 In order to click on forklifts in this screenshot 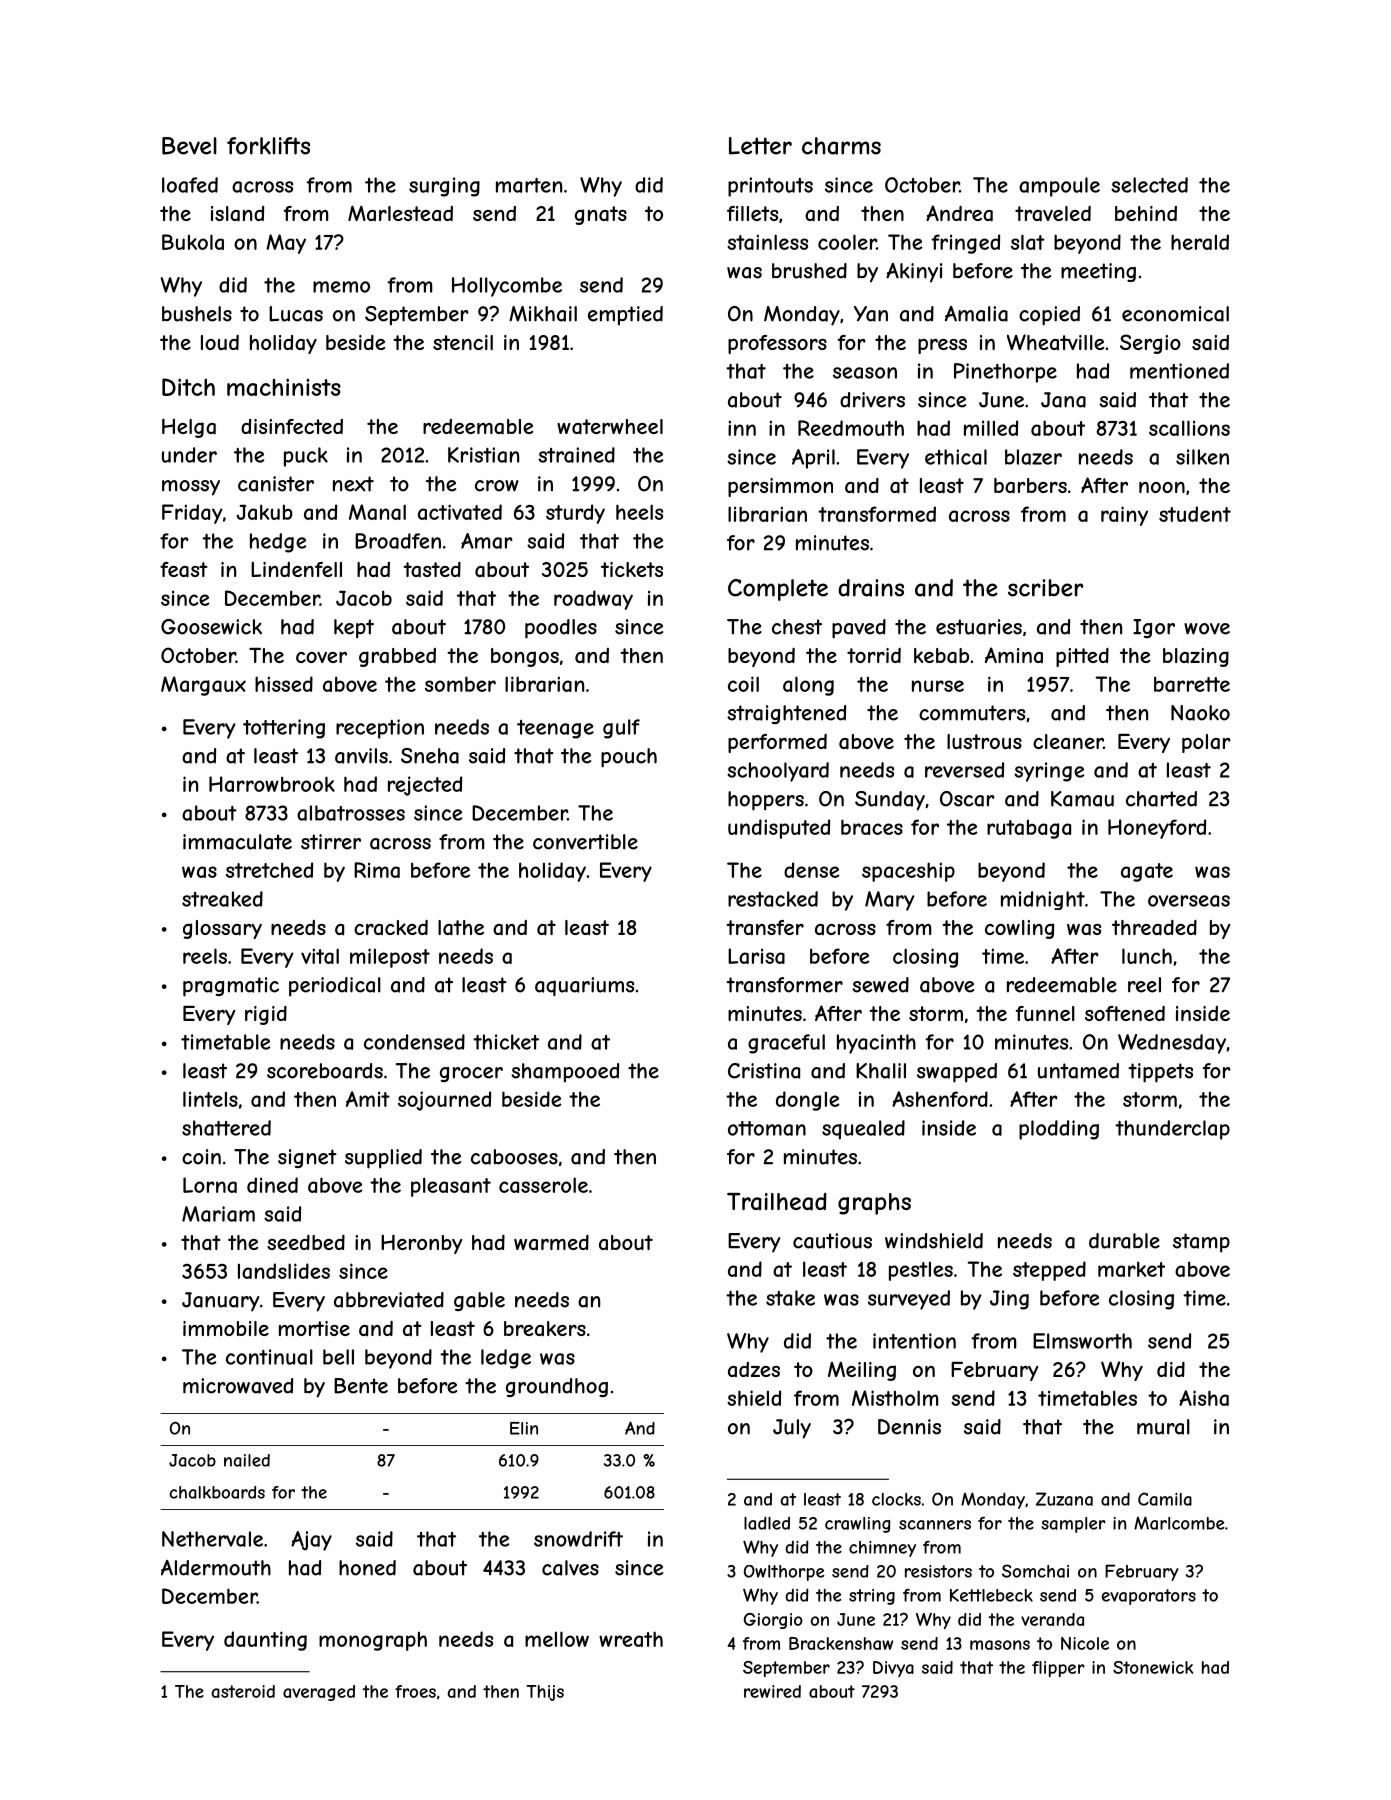, I will do `click(268, 146)`.
